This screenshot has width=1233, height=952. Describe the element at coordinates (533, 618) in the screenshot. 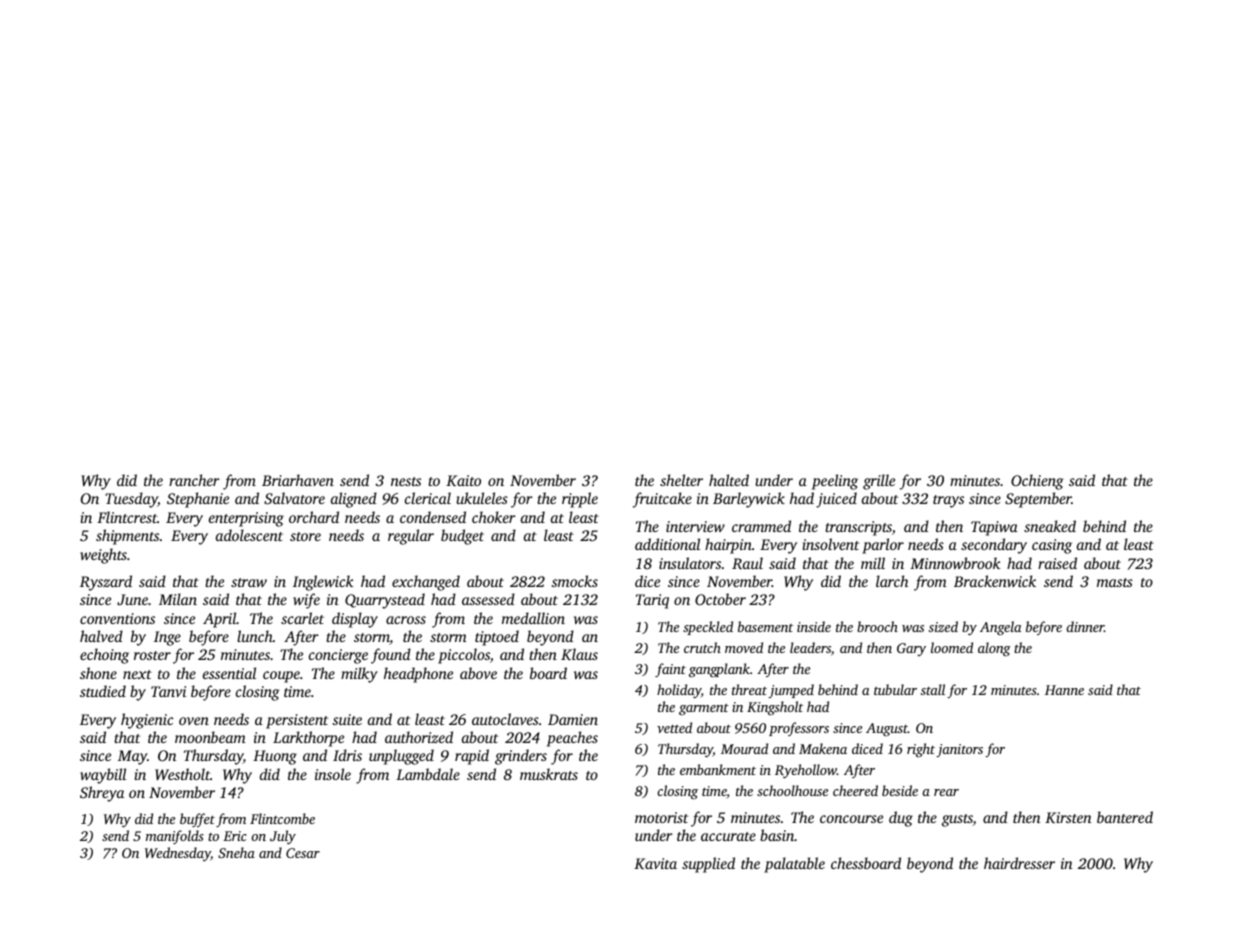

I see `medallion` at that location.
